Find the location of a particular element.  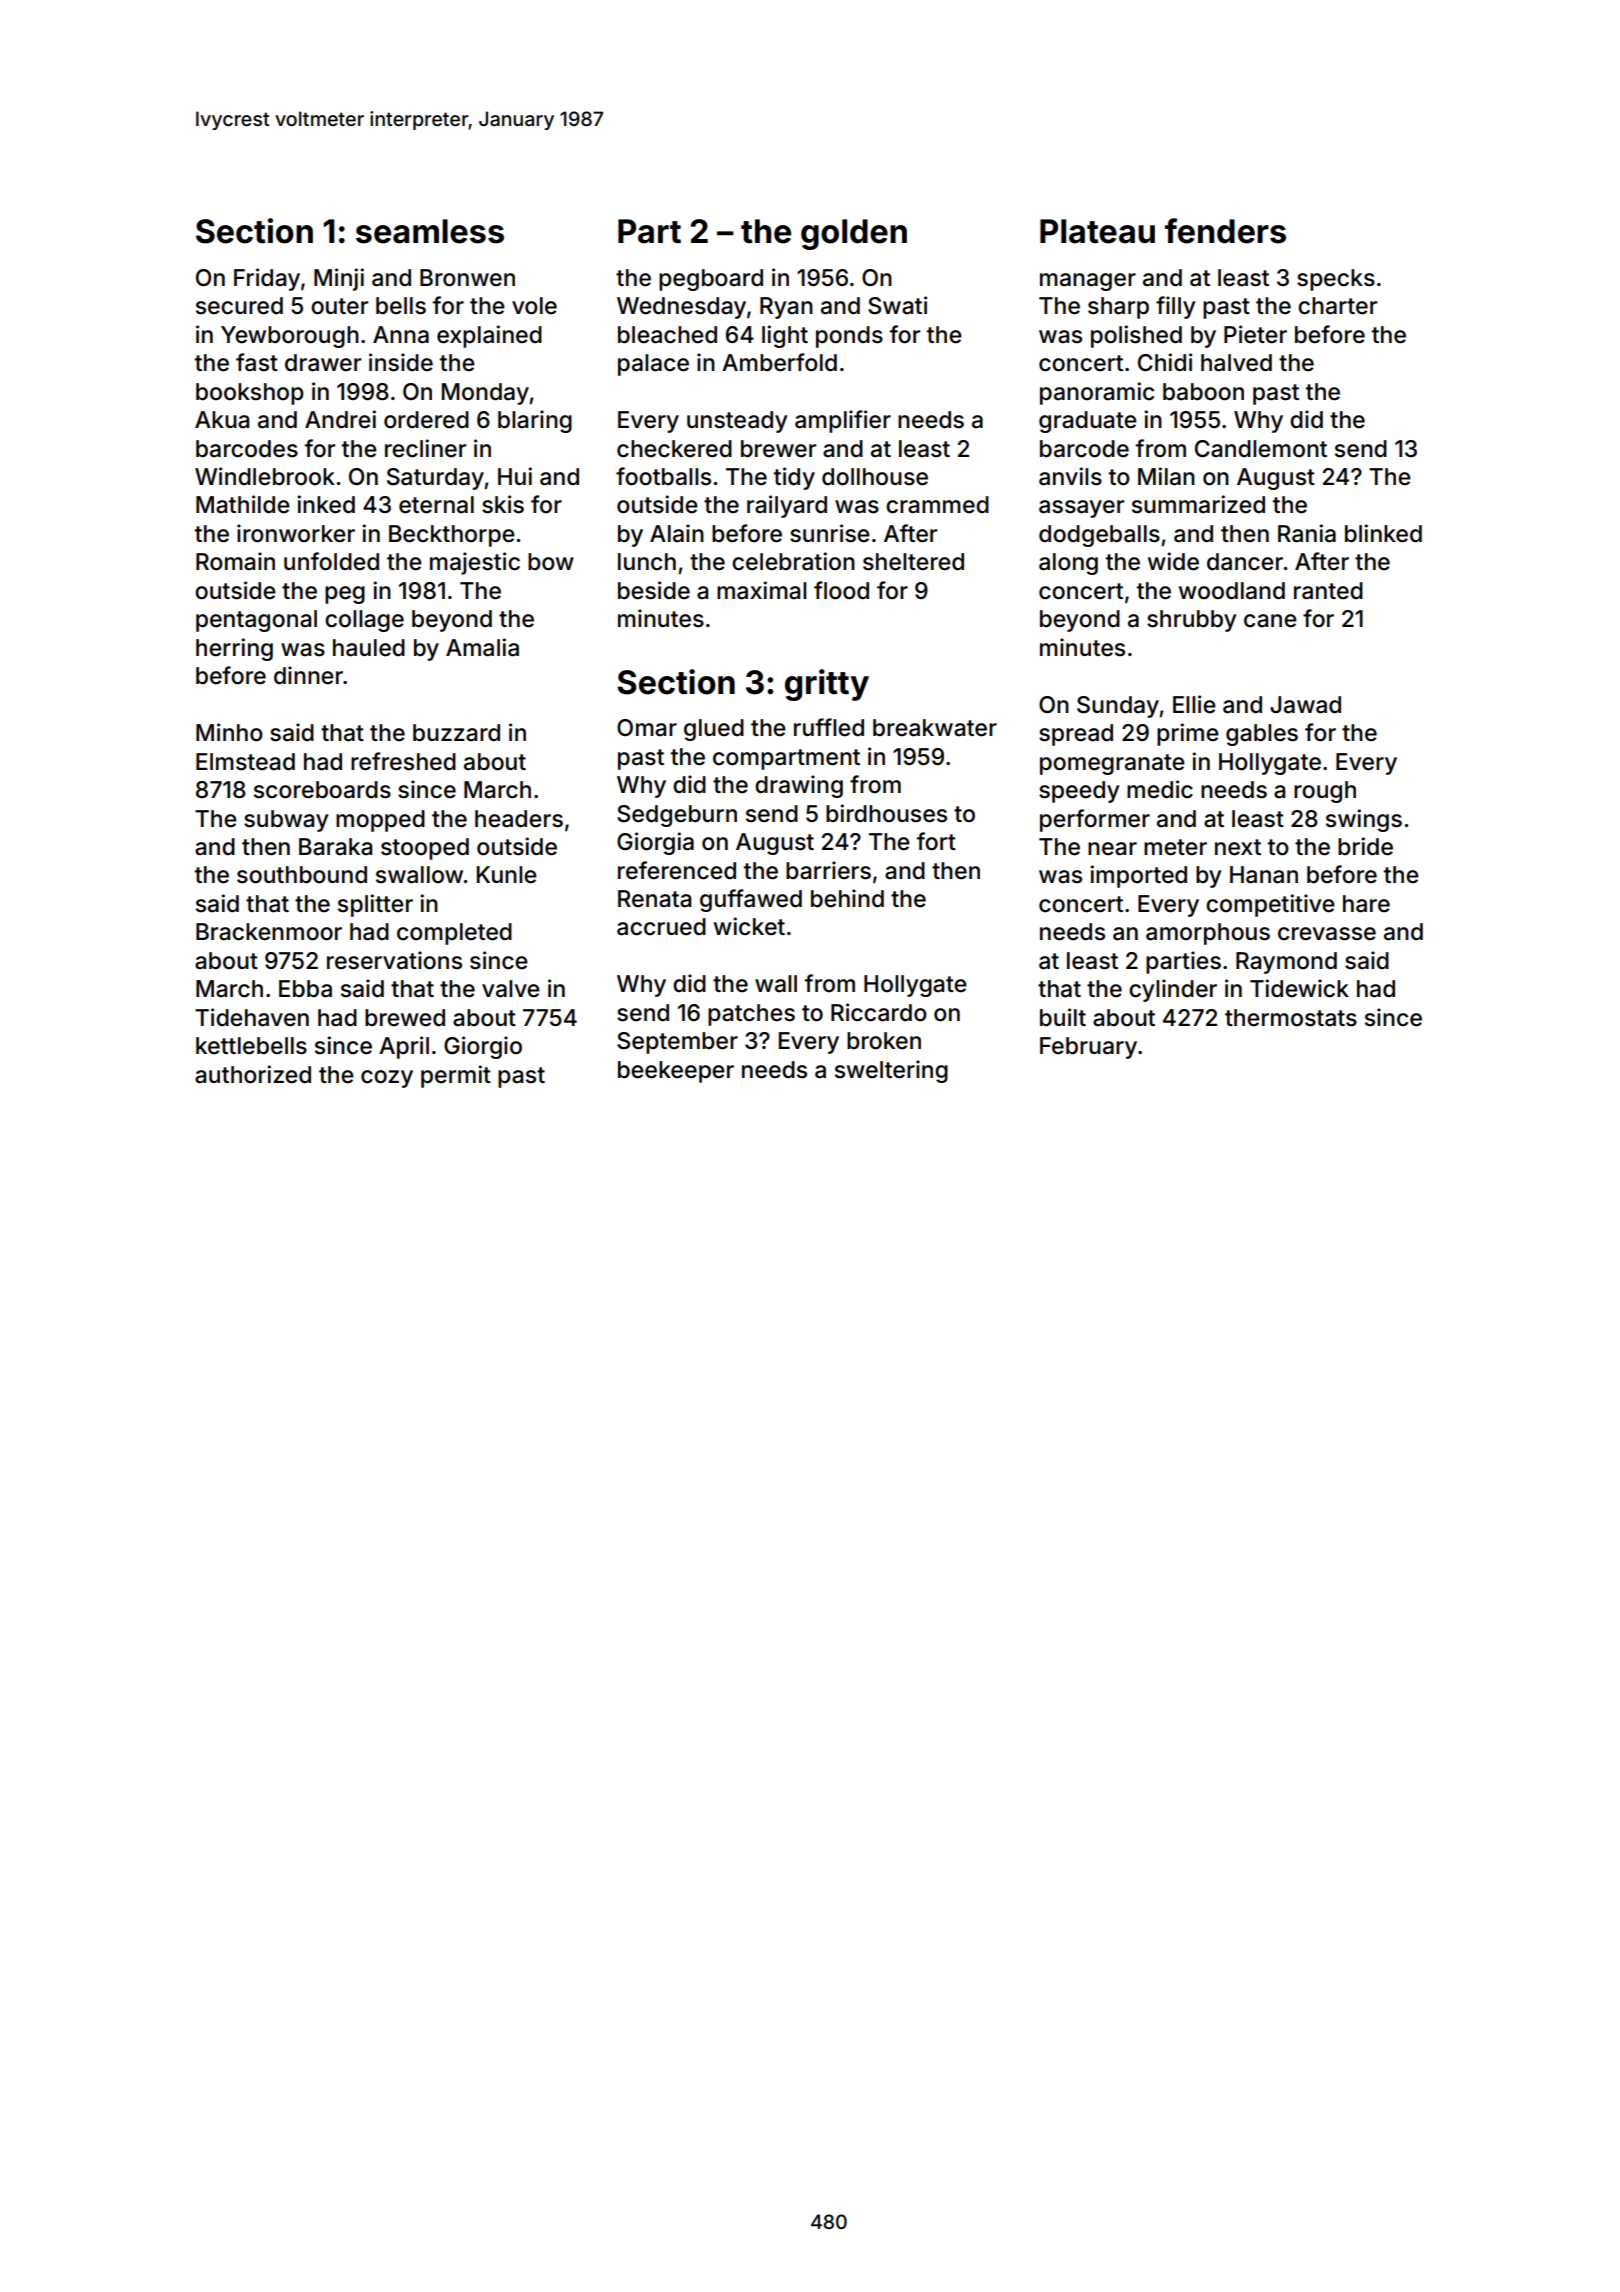

specks is located at coordinates (1336, 280).
